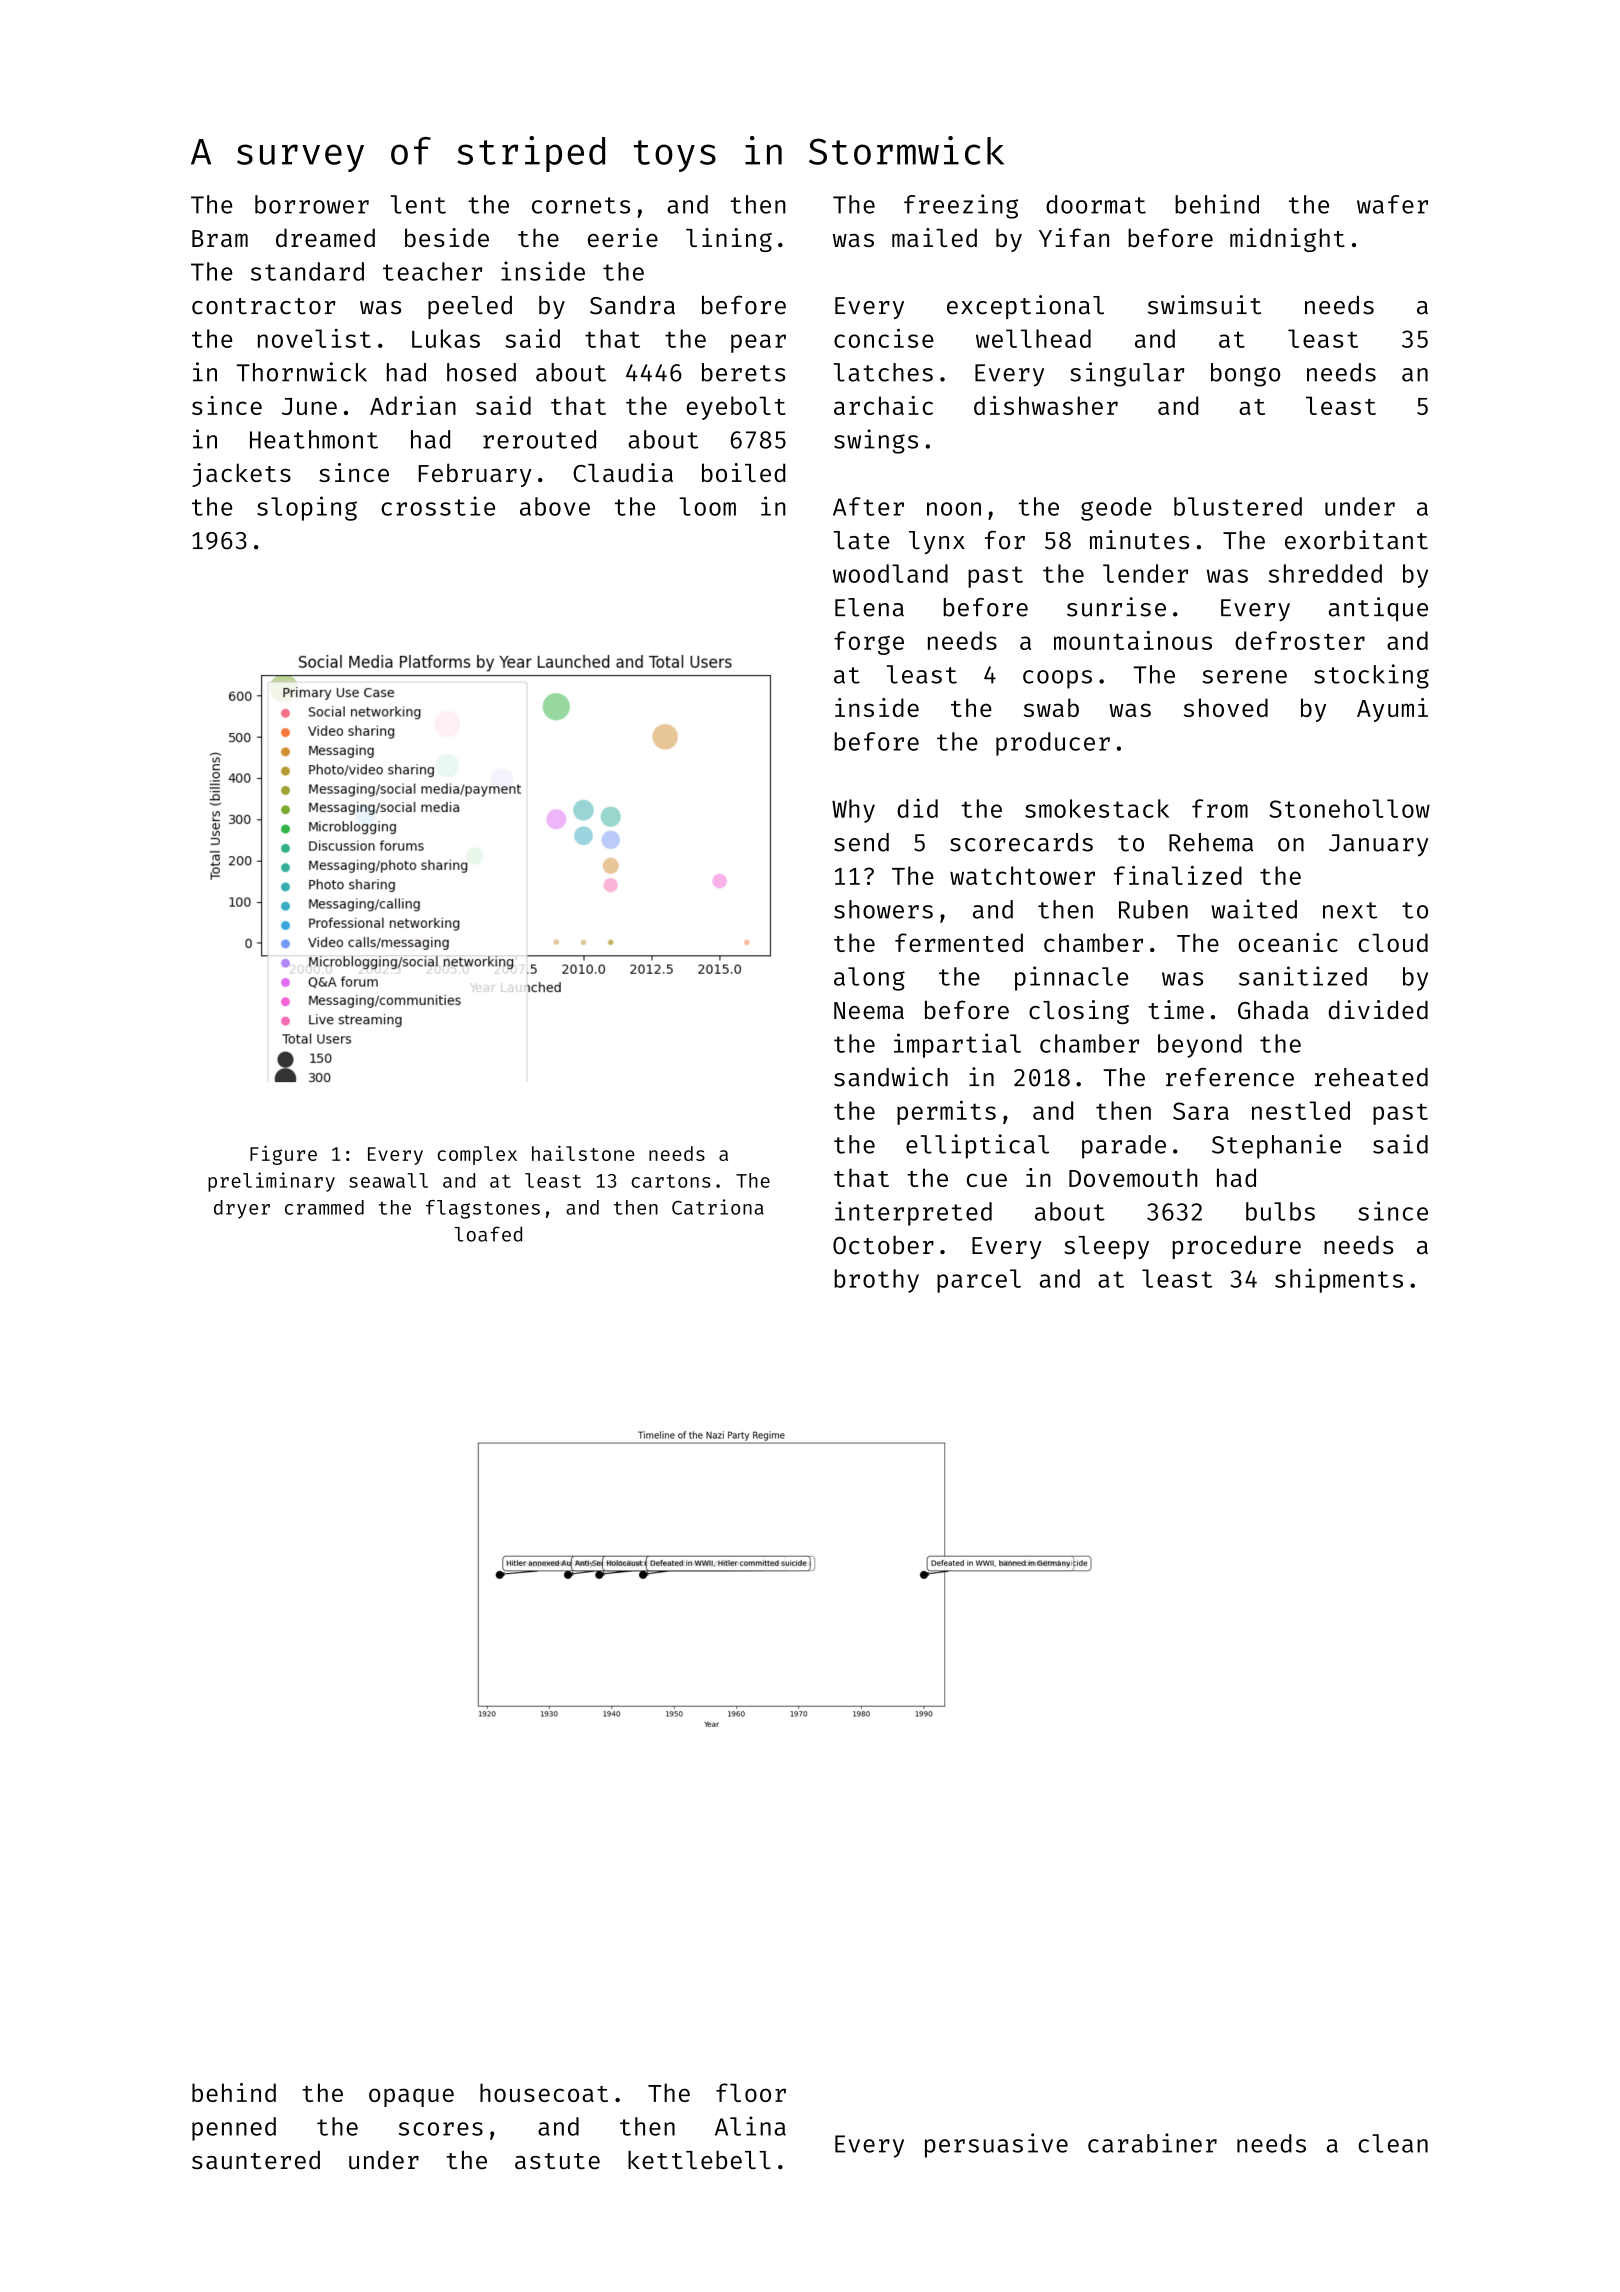 The image size is (1620, 2292). Describe the element at coordinates (283, 1155) in the screenshot. I see `Figure` at that location.
